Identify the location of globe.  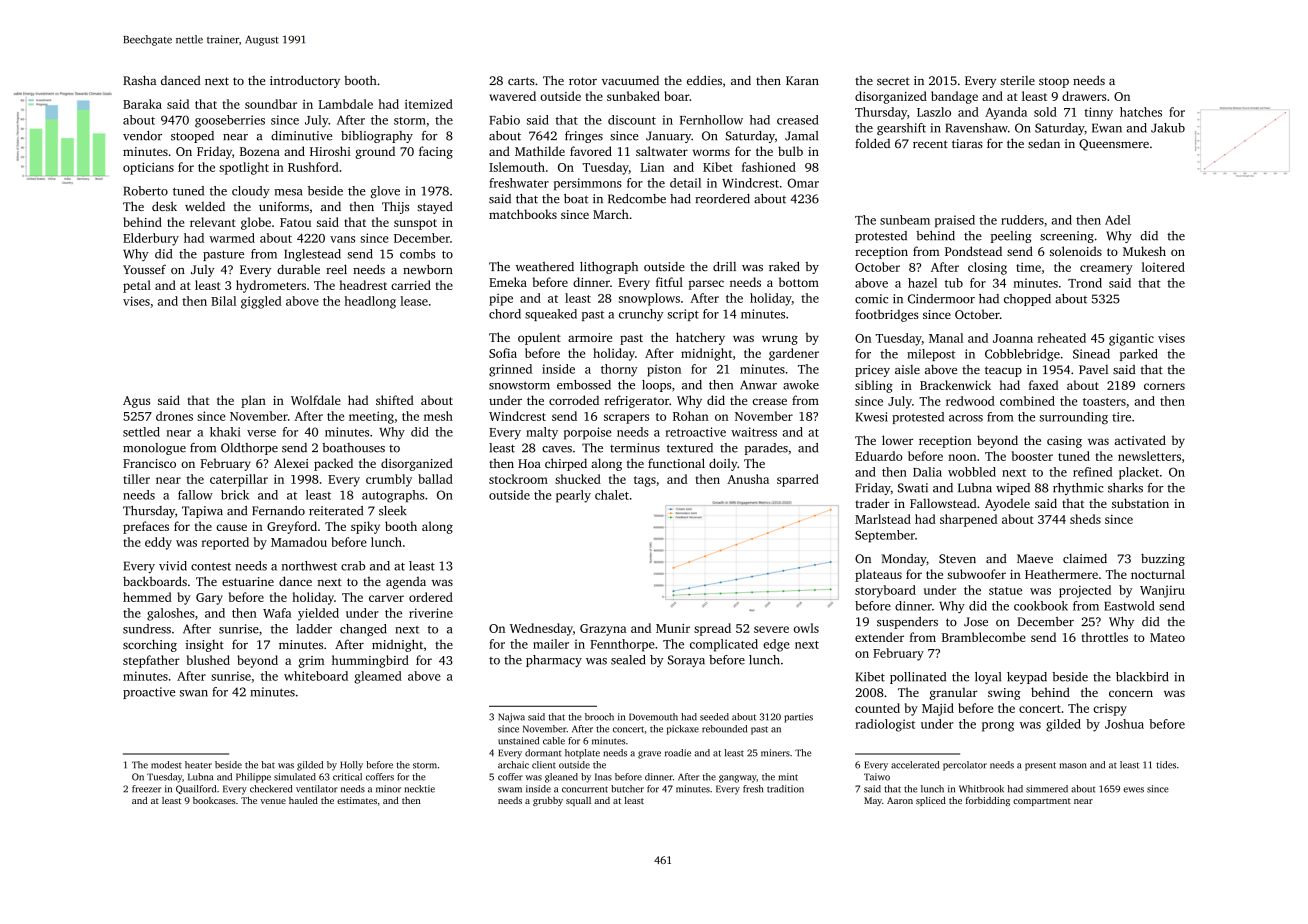
(256, 223).
